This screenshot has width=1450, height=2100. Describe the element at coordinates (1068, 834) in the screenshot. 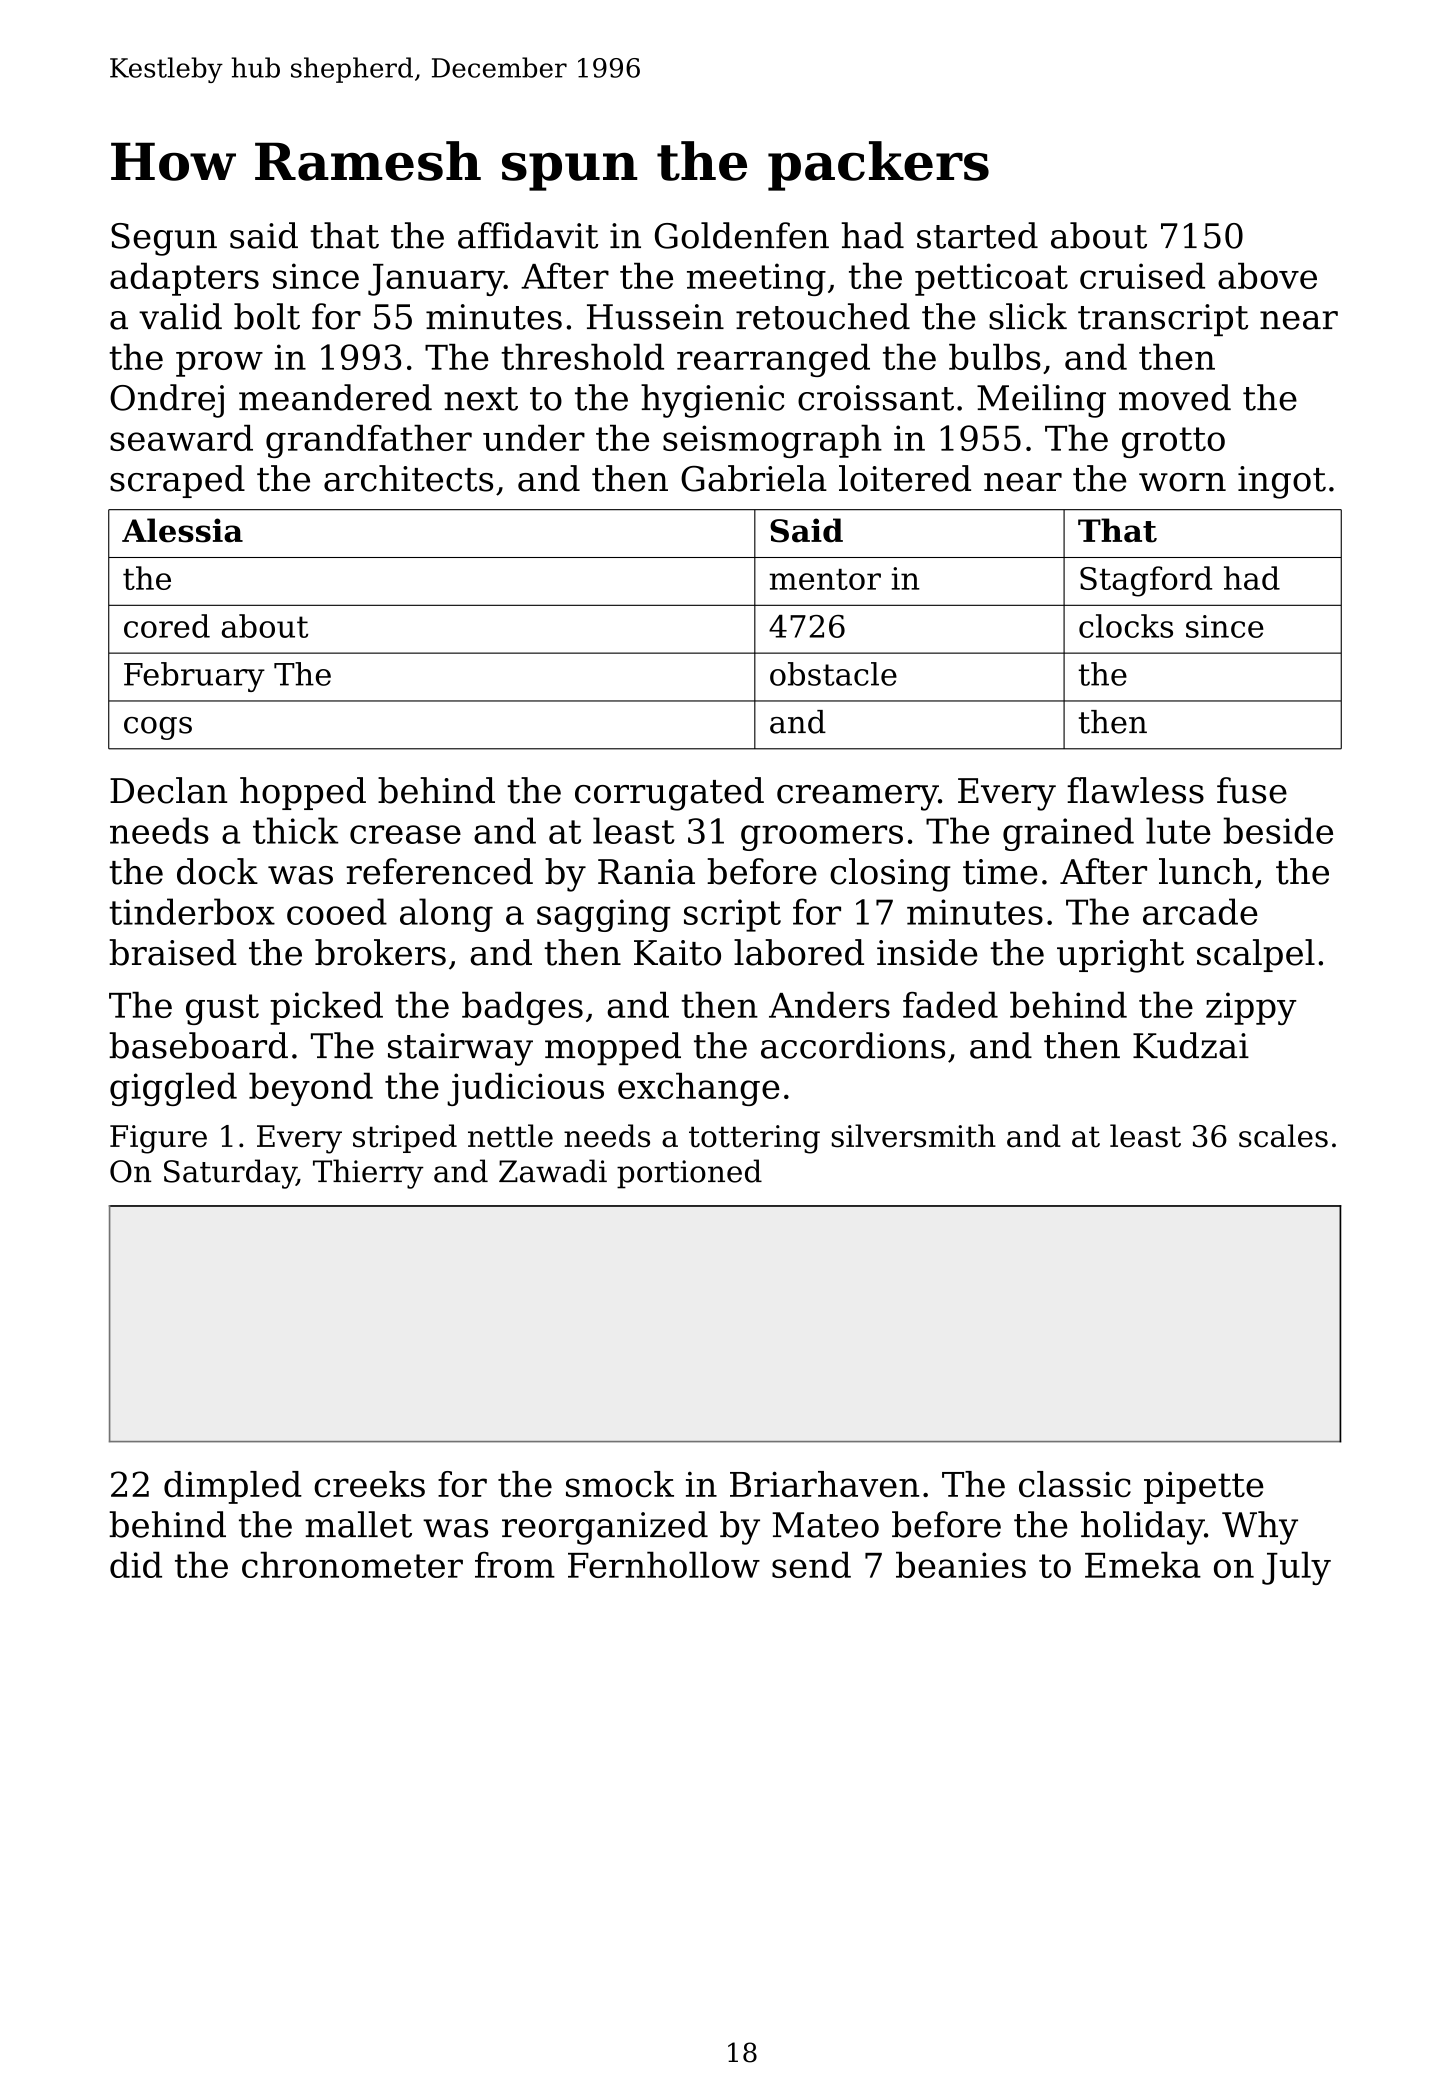

I see `grained` at that location.
